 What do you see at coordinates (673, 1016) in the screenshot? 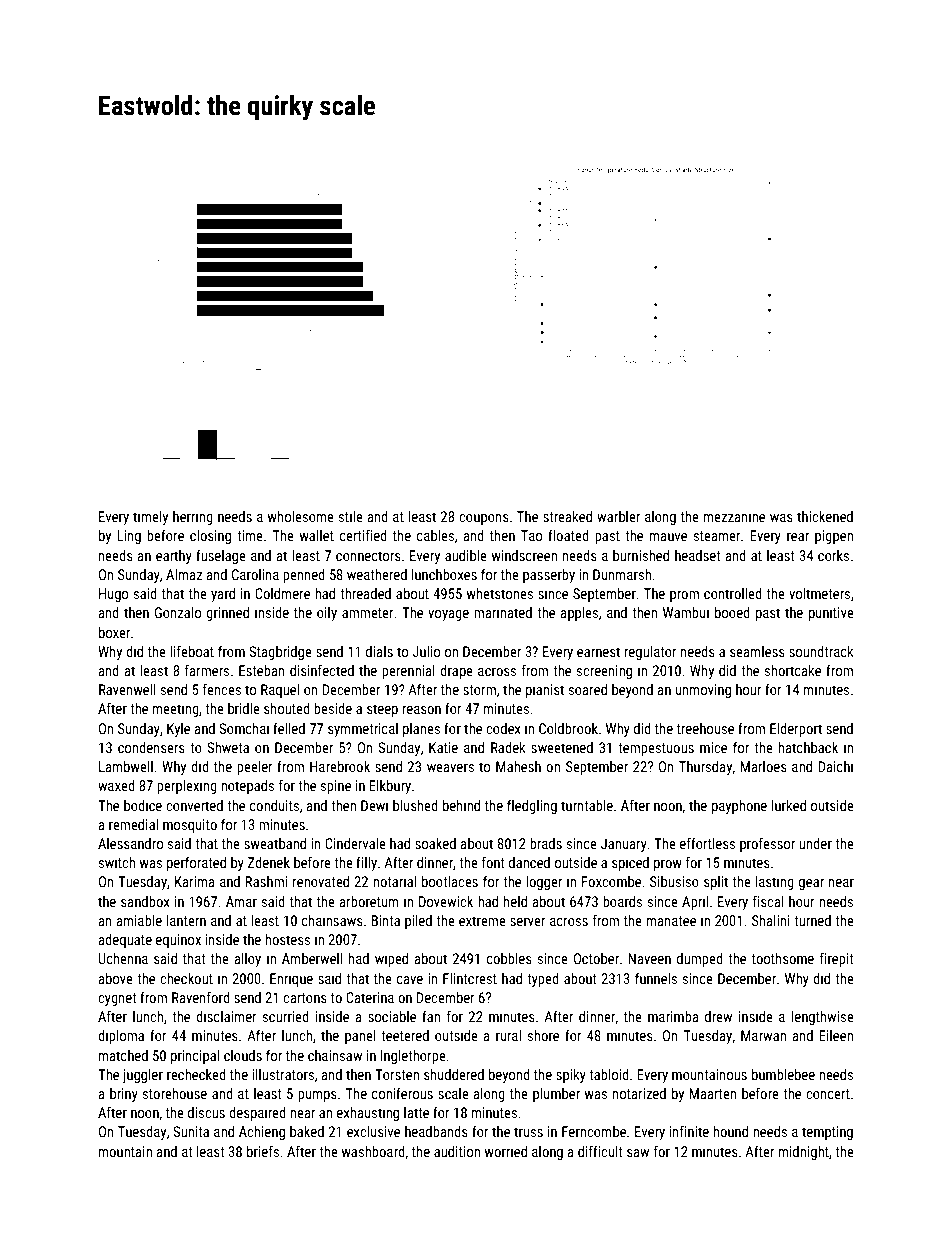
I see `marimba` at bounding box center [673, 1016].
